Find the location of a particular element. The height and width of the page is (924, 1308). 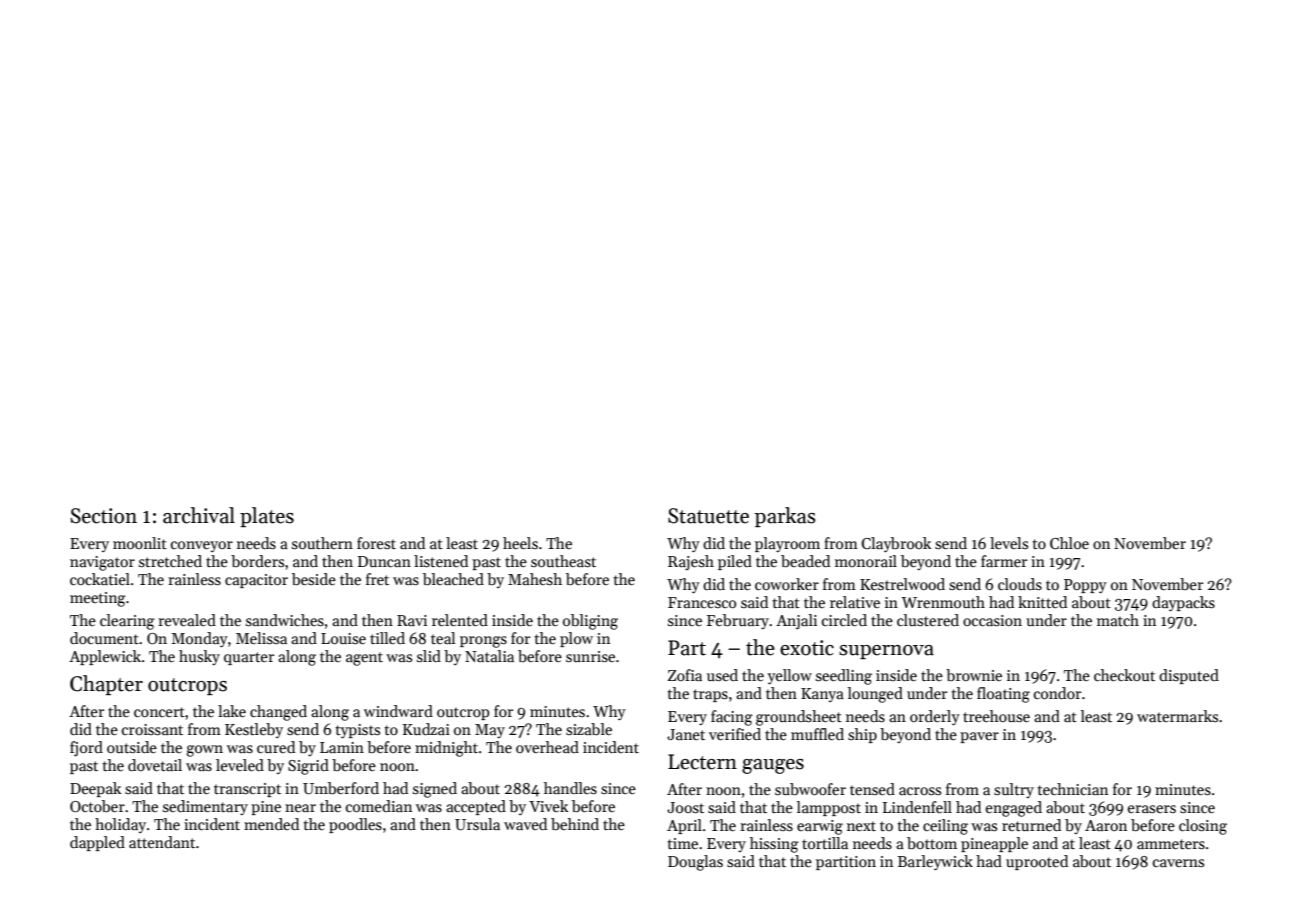

Umberford is located at coordinates (341, 788).
